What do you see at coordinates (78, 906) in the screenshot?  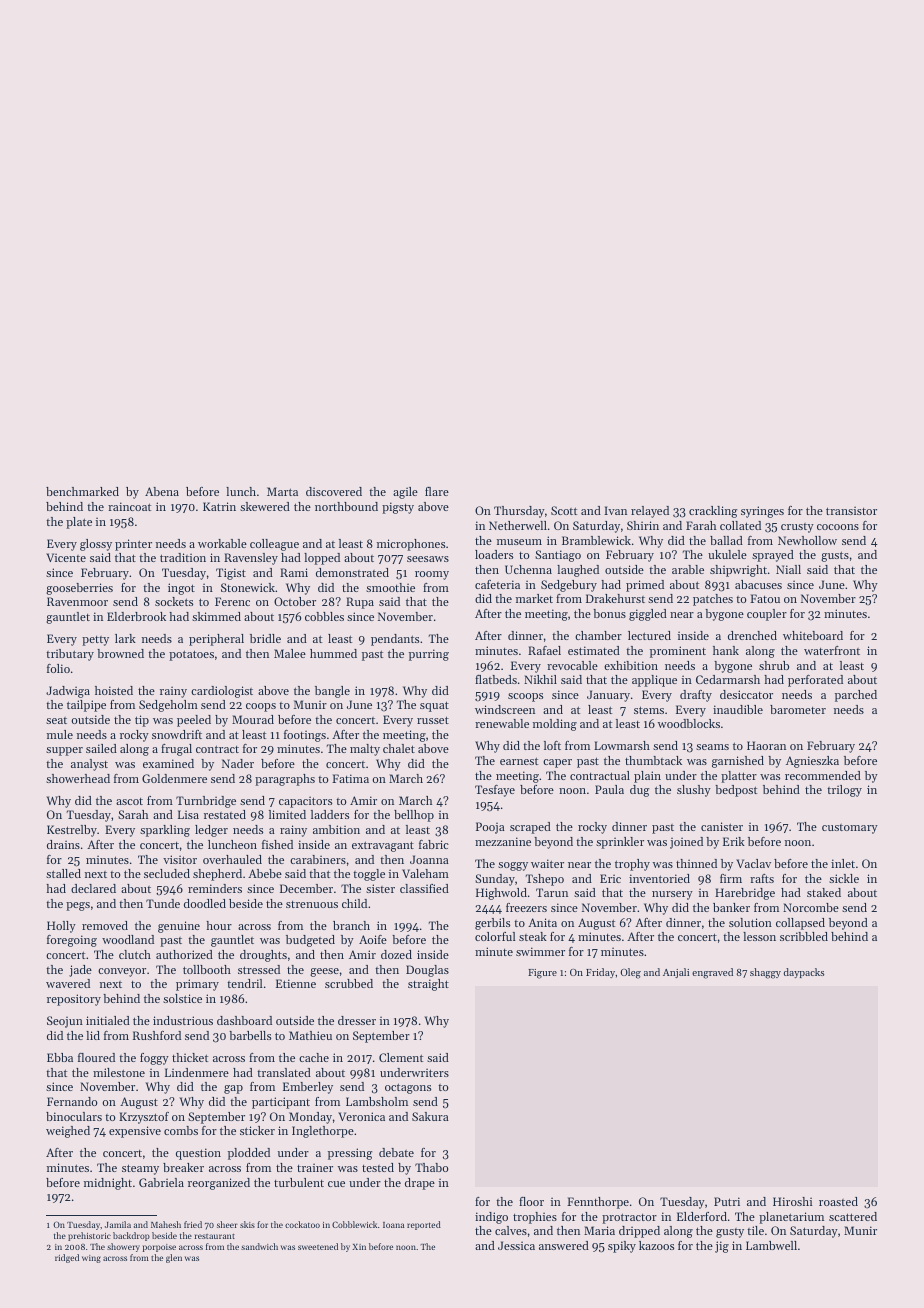 I see `pegs` at bounding box center [78, 906].
